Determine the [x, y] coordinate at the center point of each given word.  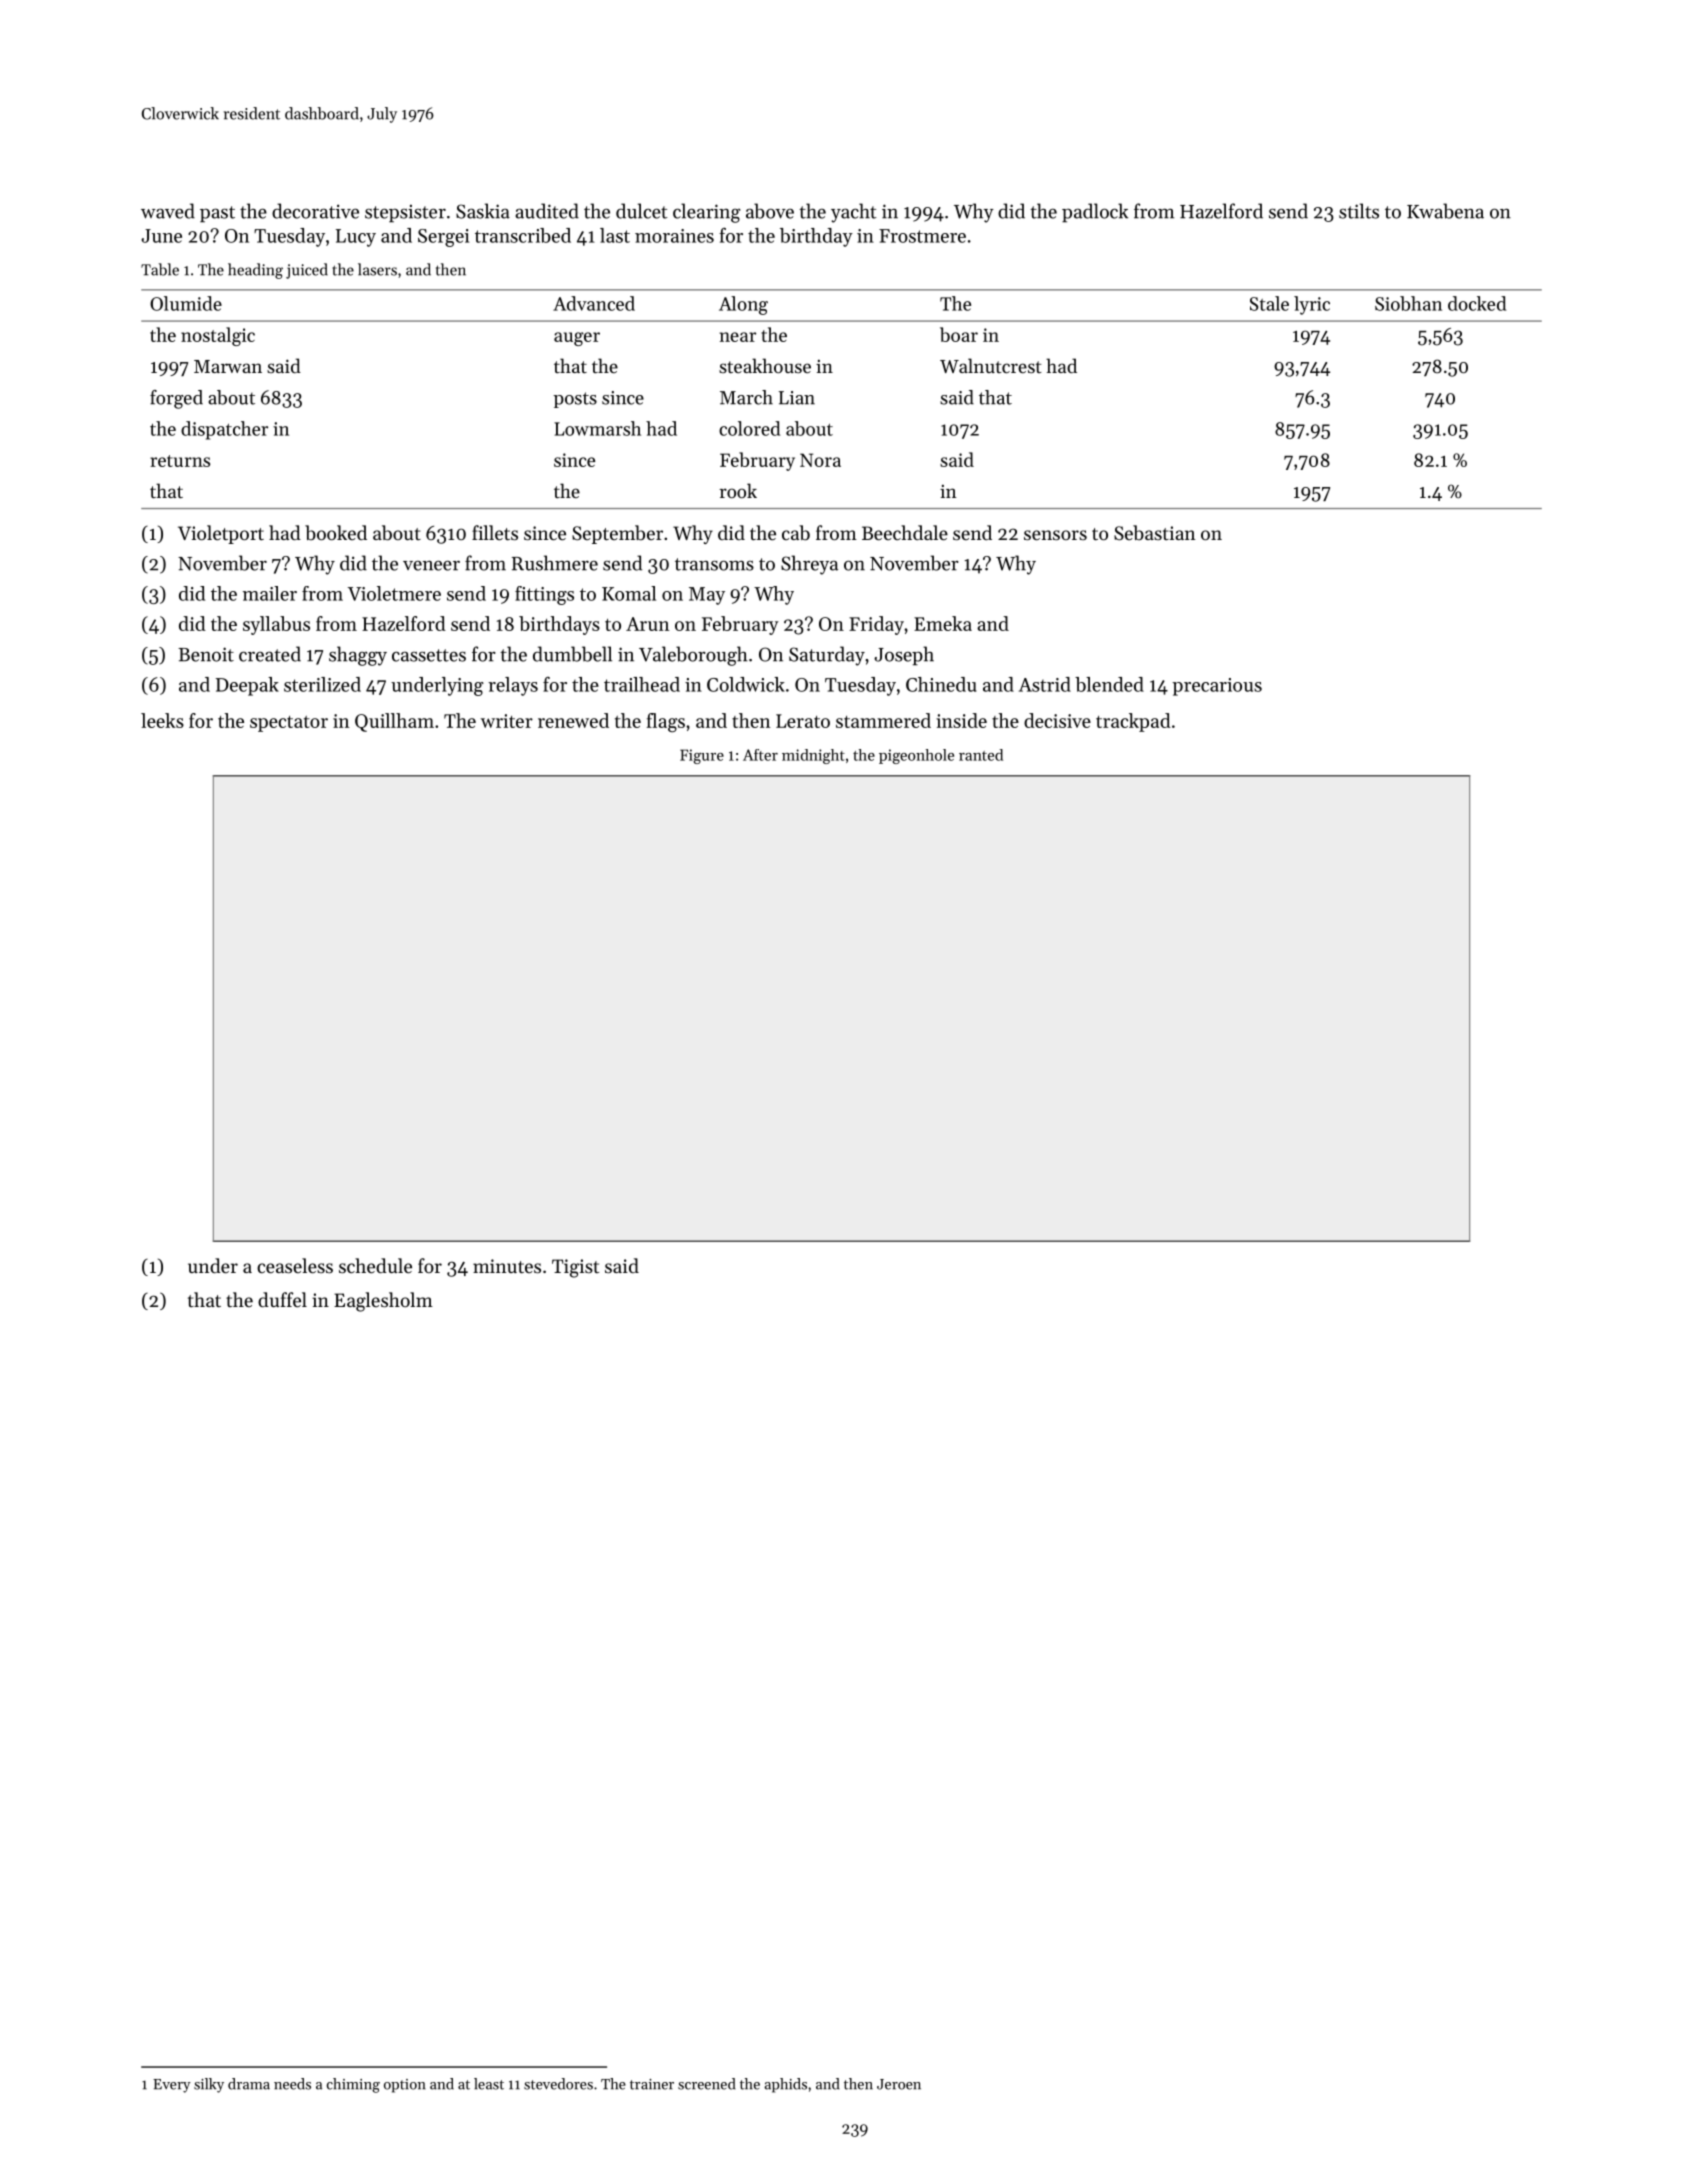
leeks [162, 720]
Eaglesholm [383, 1302]
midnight [813, 756]
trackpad [1133, 722]
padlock [1095, 213]
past [217, 214]
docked [1477, 303]
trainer [652, 2084]
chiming [353, 2085]
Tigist [575, 1268]
